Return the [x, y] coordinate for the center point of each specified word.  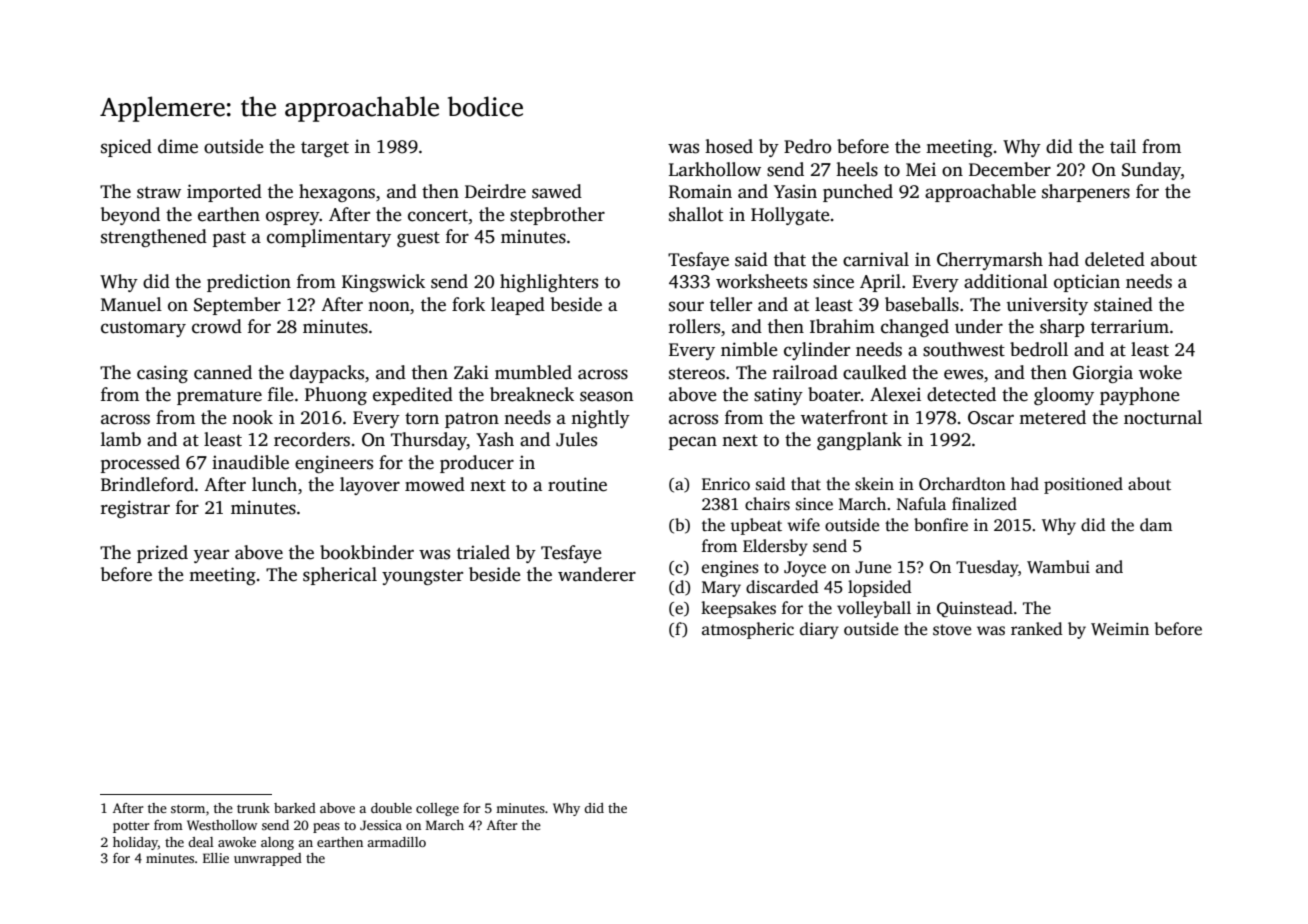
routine [577, 484]
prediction [249, 283]
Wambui [1058, 567]
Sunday [1151, 171]
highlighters [549, 283]
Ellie [216, 858]
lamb [121, 439]
